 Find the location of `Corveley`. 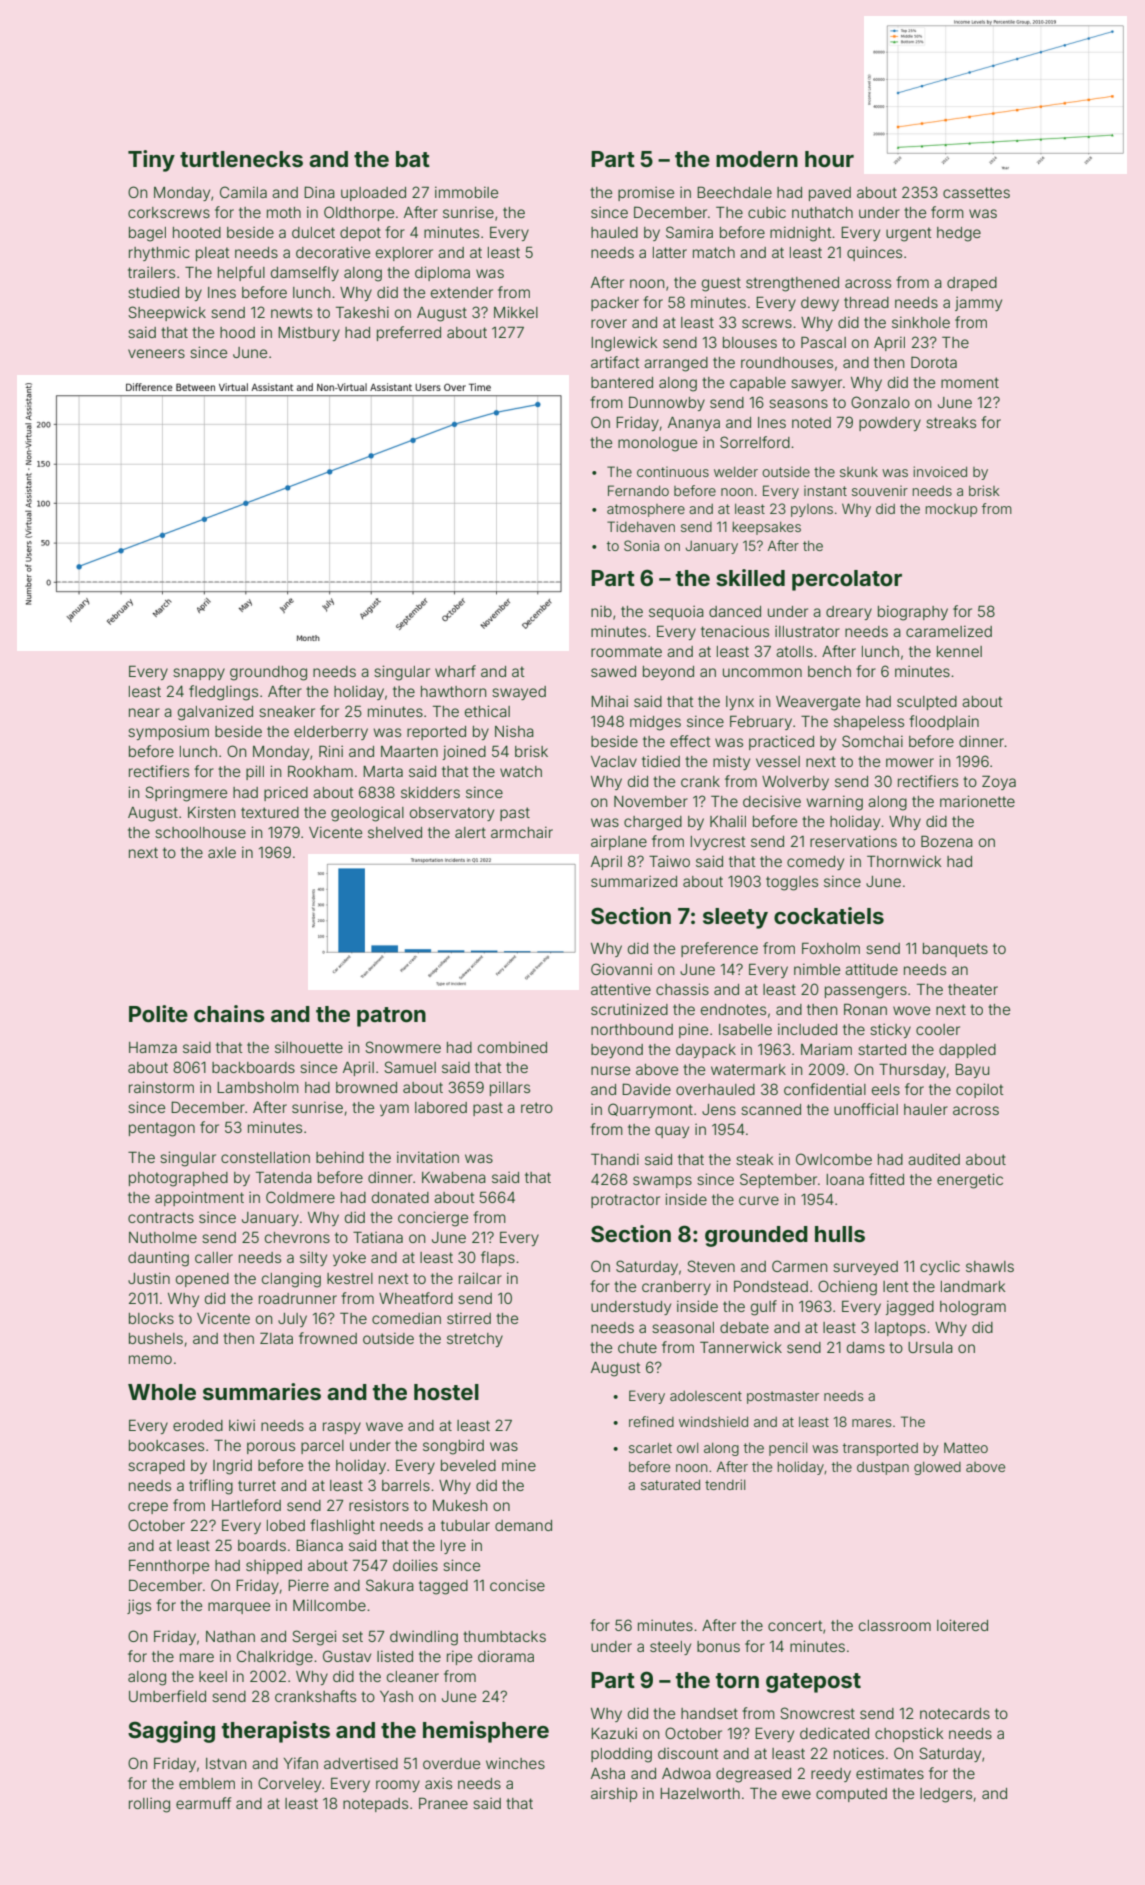

Corveley is located at coordinates (289, 1784).
